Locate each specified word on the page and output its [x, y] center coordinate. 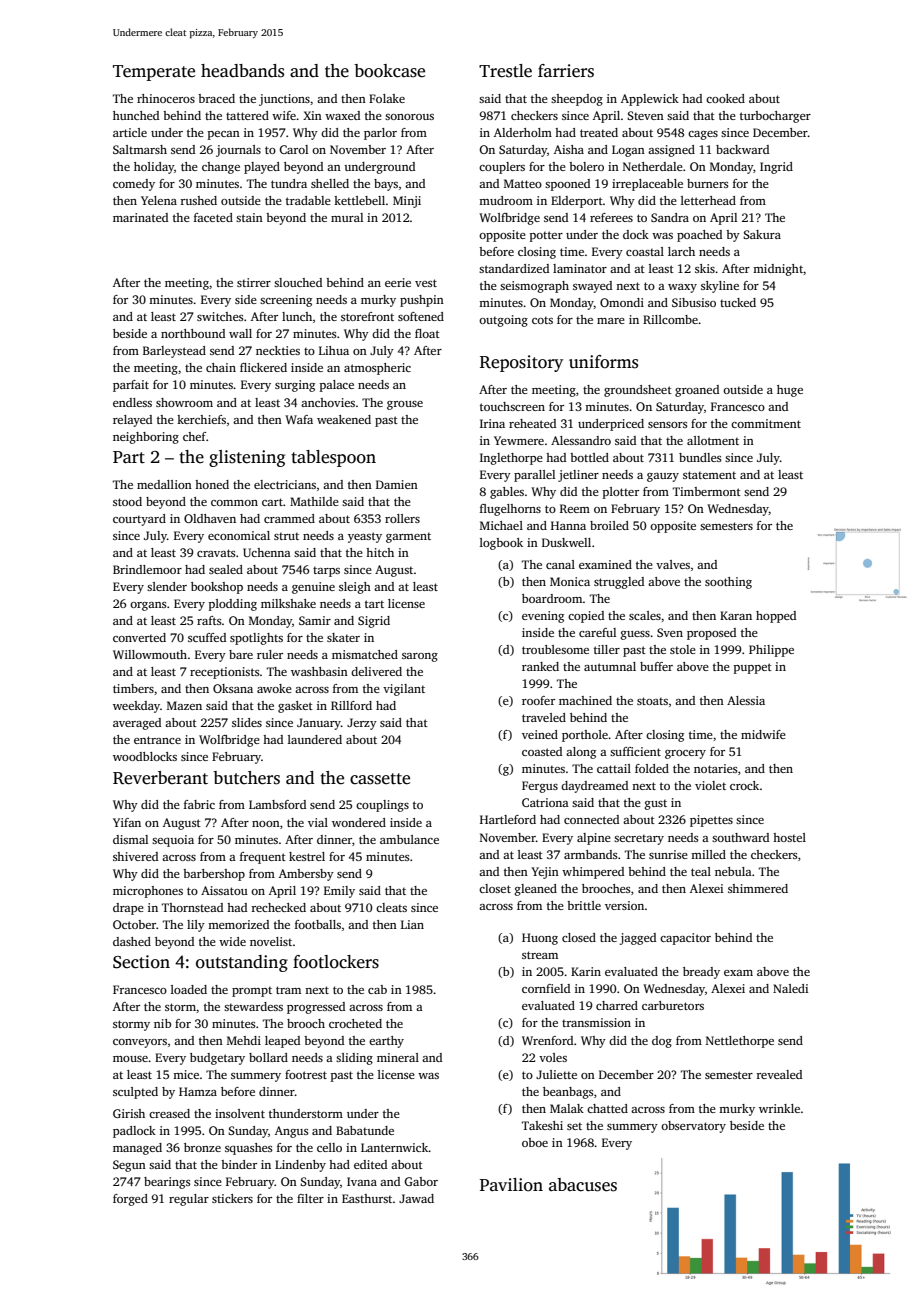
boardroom [552, 598]
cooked [725, 98]
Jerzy [362, 724]
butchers [246, 778]
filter [310, 1198]
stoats [652, 701]
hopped [776, 617]
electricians [285, 484]
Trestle [505, 71]
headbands [242, 71]
